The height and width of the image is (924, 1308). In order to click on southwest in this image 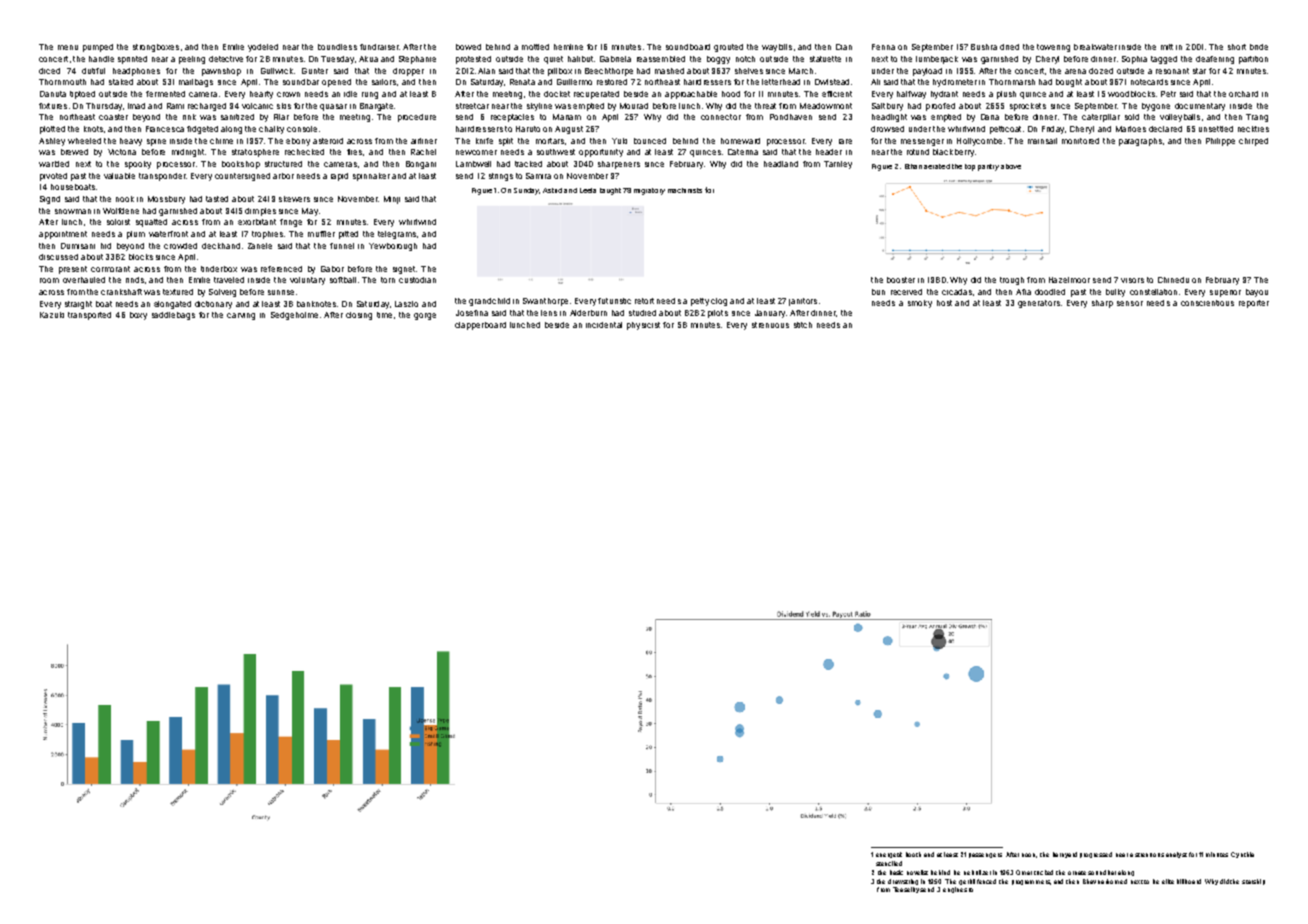, I will do `click(556, 152)`.
